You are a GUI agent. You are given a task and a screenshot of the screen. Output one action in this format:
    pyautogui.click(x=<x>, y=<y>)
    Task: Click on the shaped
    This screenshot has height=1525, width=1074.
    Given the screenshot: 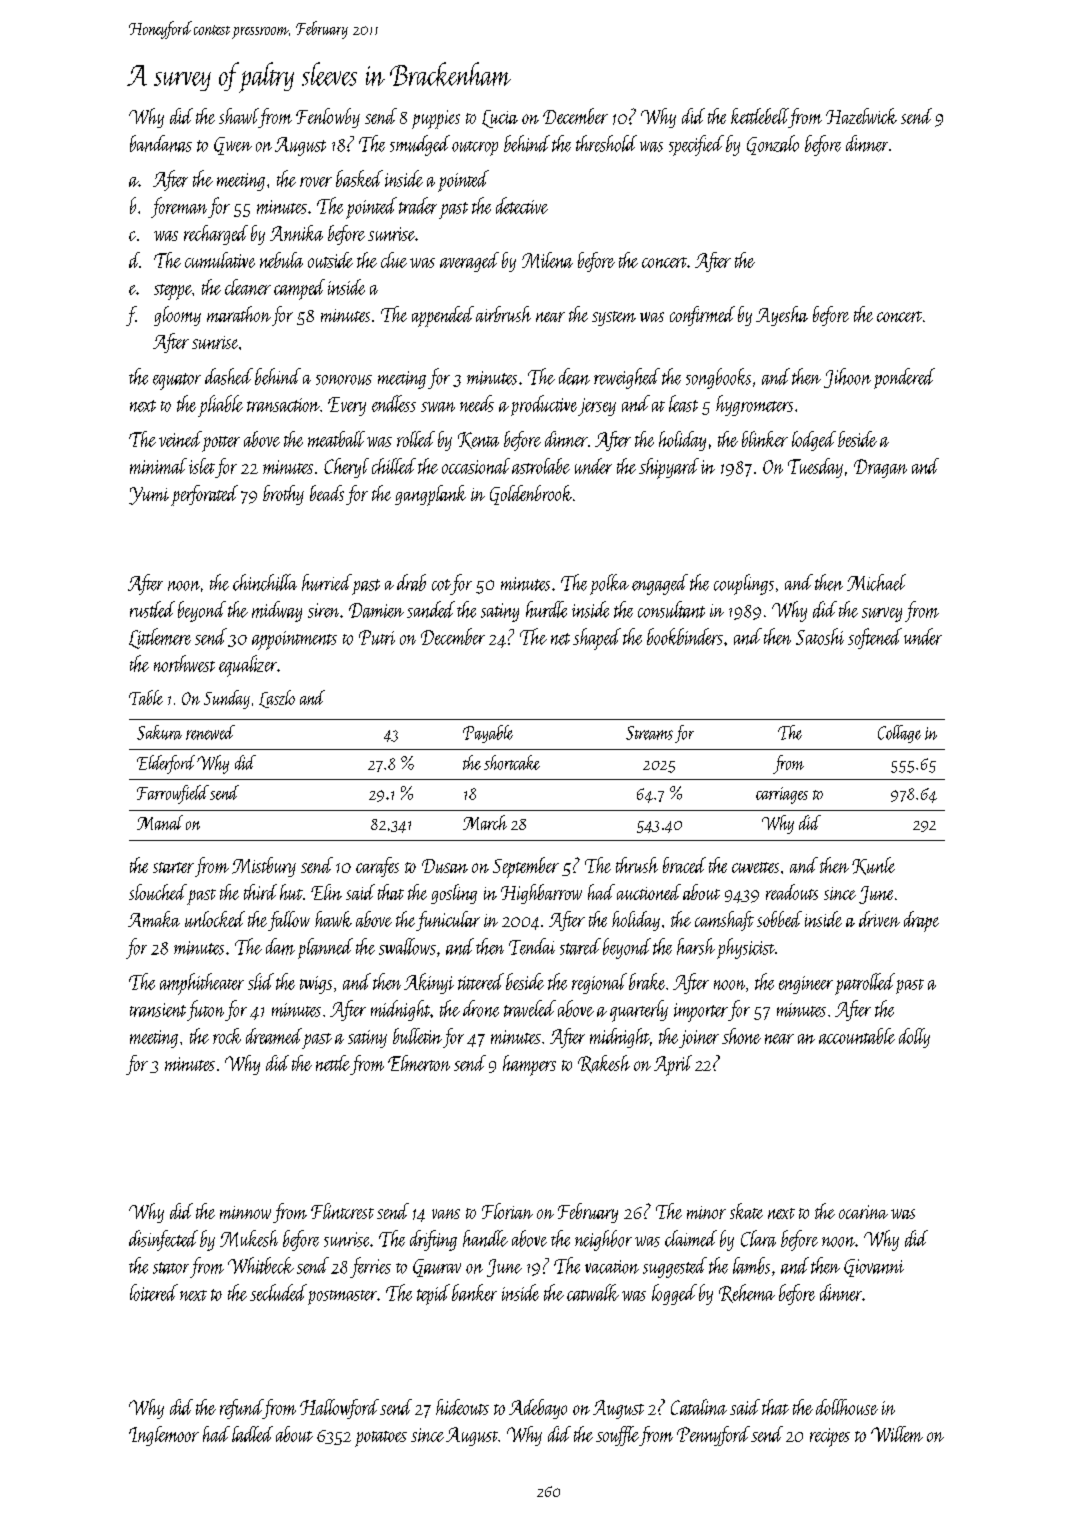 What is the action you would take?
    pyautogui.click(x=597, y=639)
